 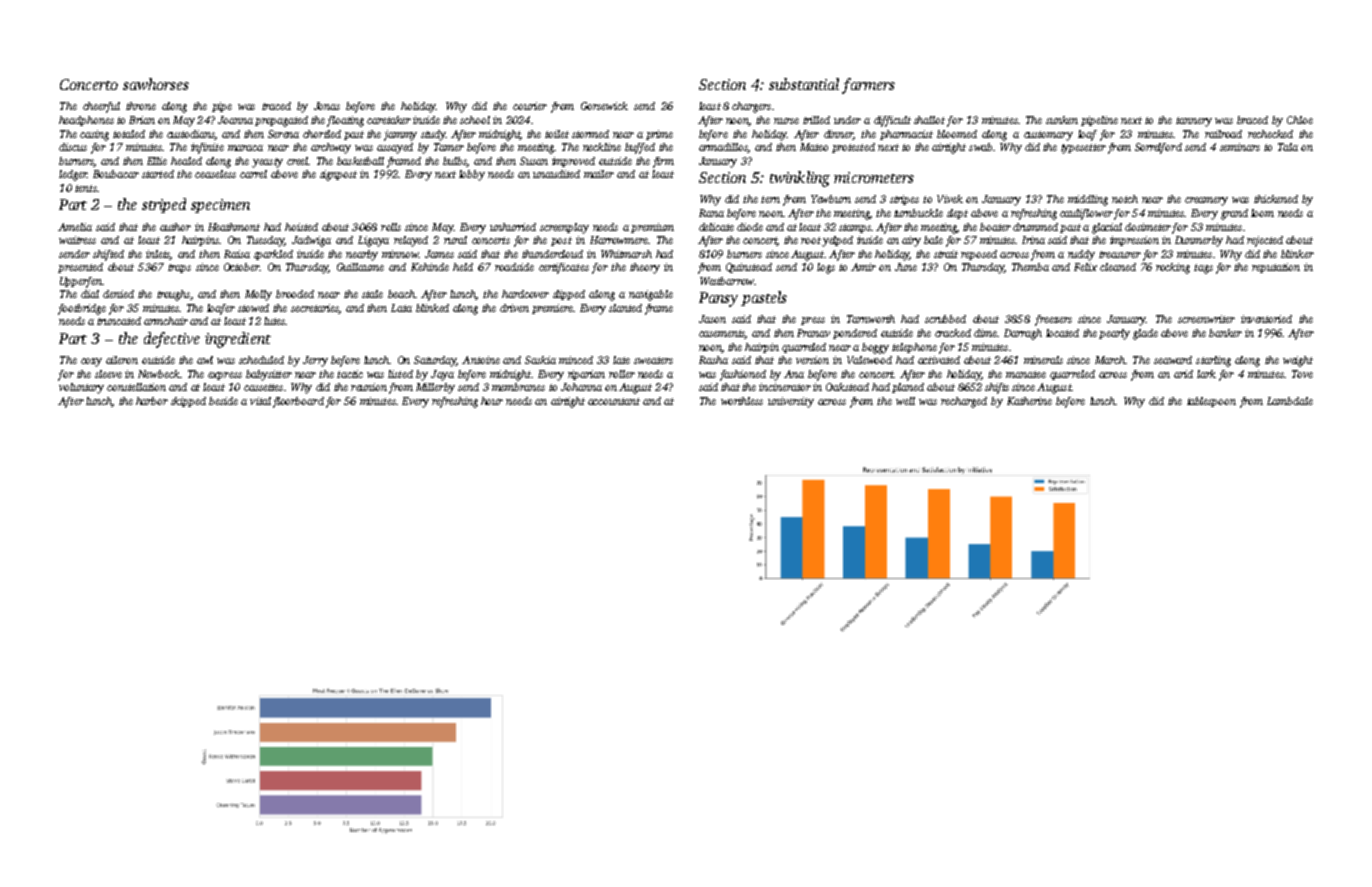 What do you see at coordinates (804, 84) in the page?
I see `substantial` at bounding box center [804, 84].
